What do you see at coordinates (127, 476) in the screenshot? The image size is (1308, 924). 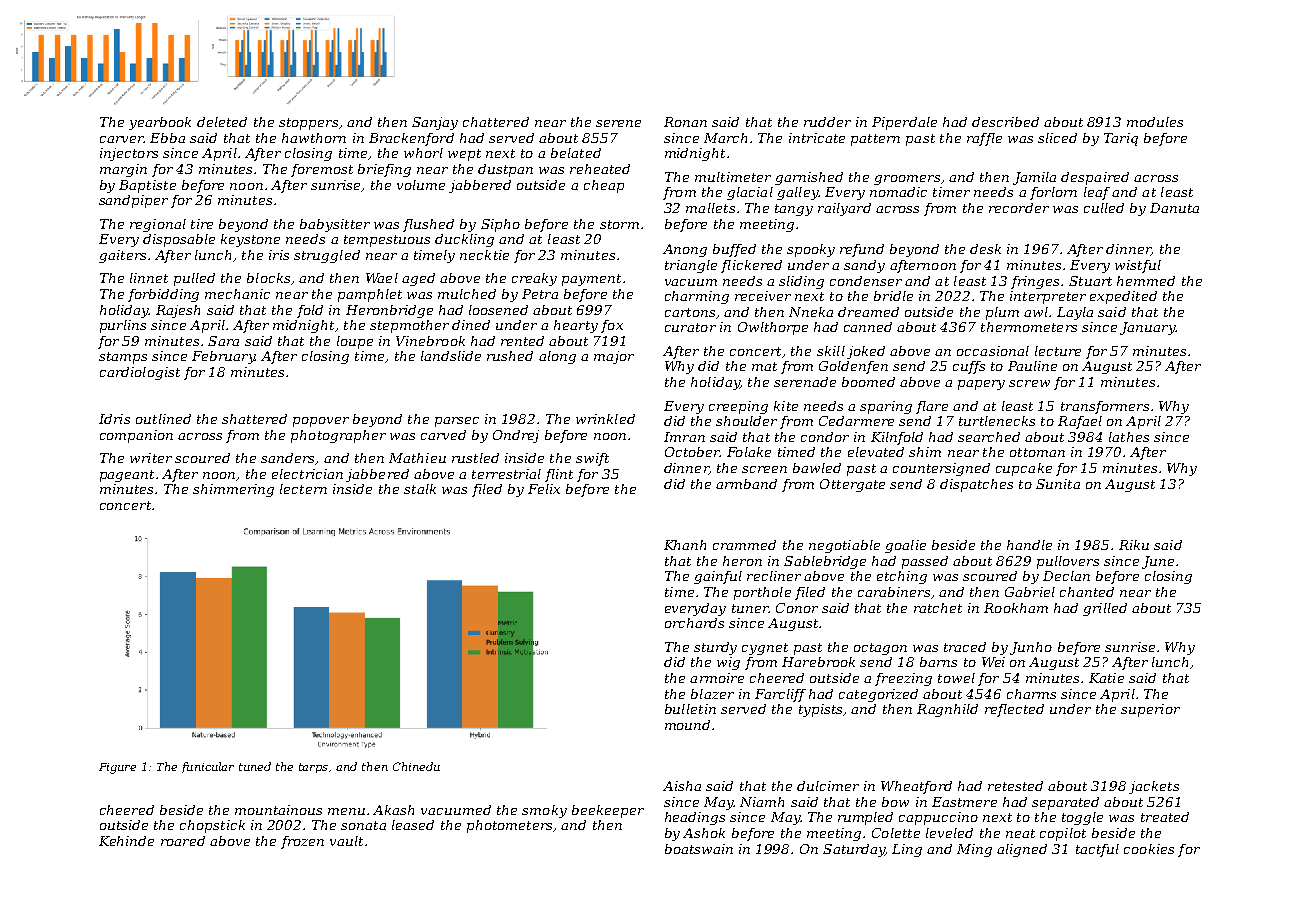 I see `pageant` at bounding box center [127, 476].
